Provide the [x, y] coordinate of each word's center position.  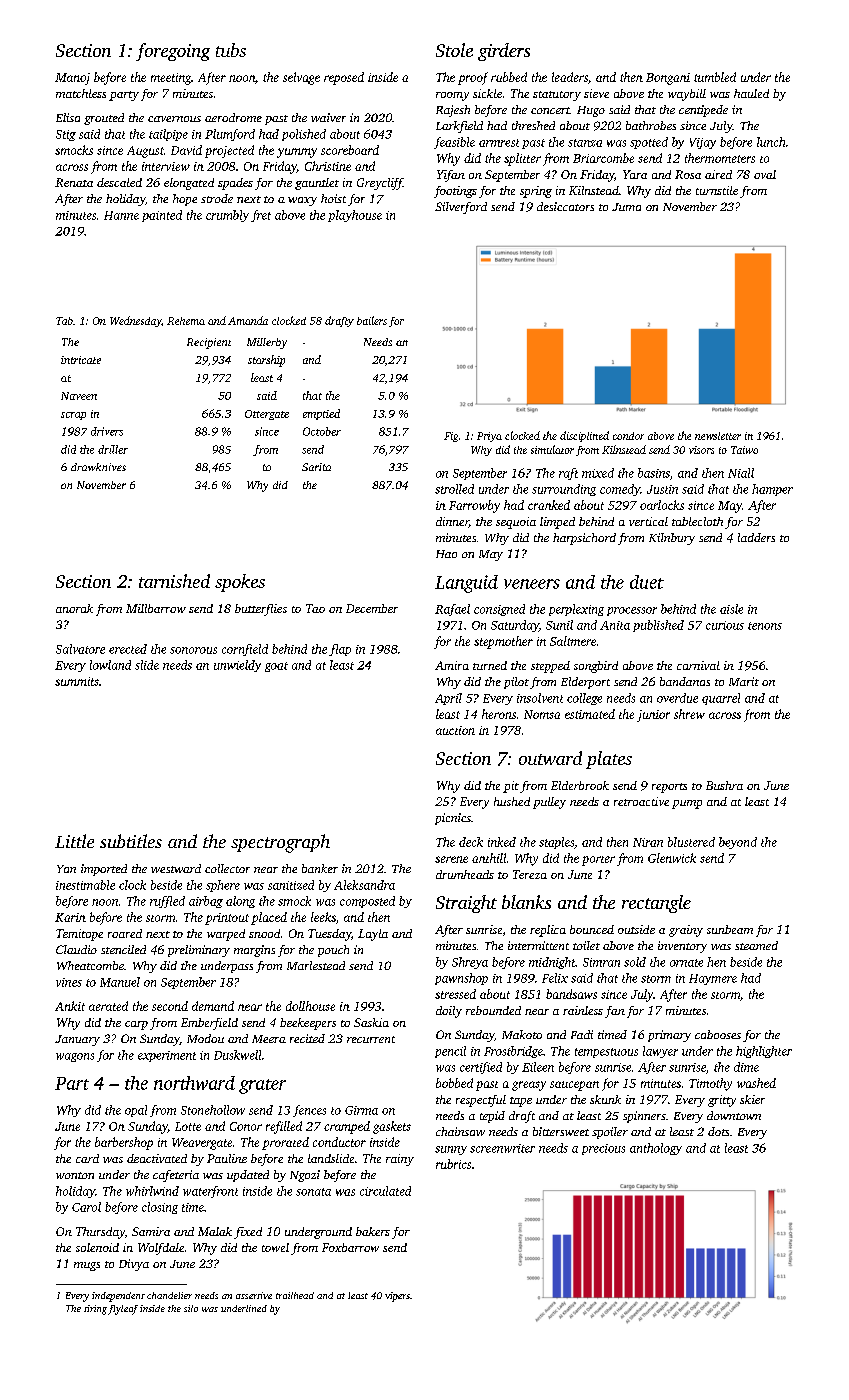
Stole [454, 50]
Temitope [79, 935]
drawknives [98, 467]
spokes [240, 583]
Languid [466, 584]
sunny [451, 1150]
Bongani [668, 79]
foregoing [173, 52]
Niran [648, 842]
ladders [756, 537]
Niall [741, 473]
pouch [333, 951]
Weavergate [202, 1144]
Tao [315, 608]
